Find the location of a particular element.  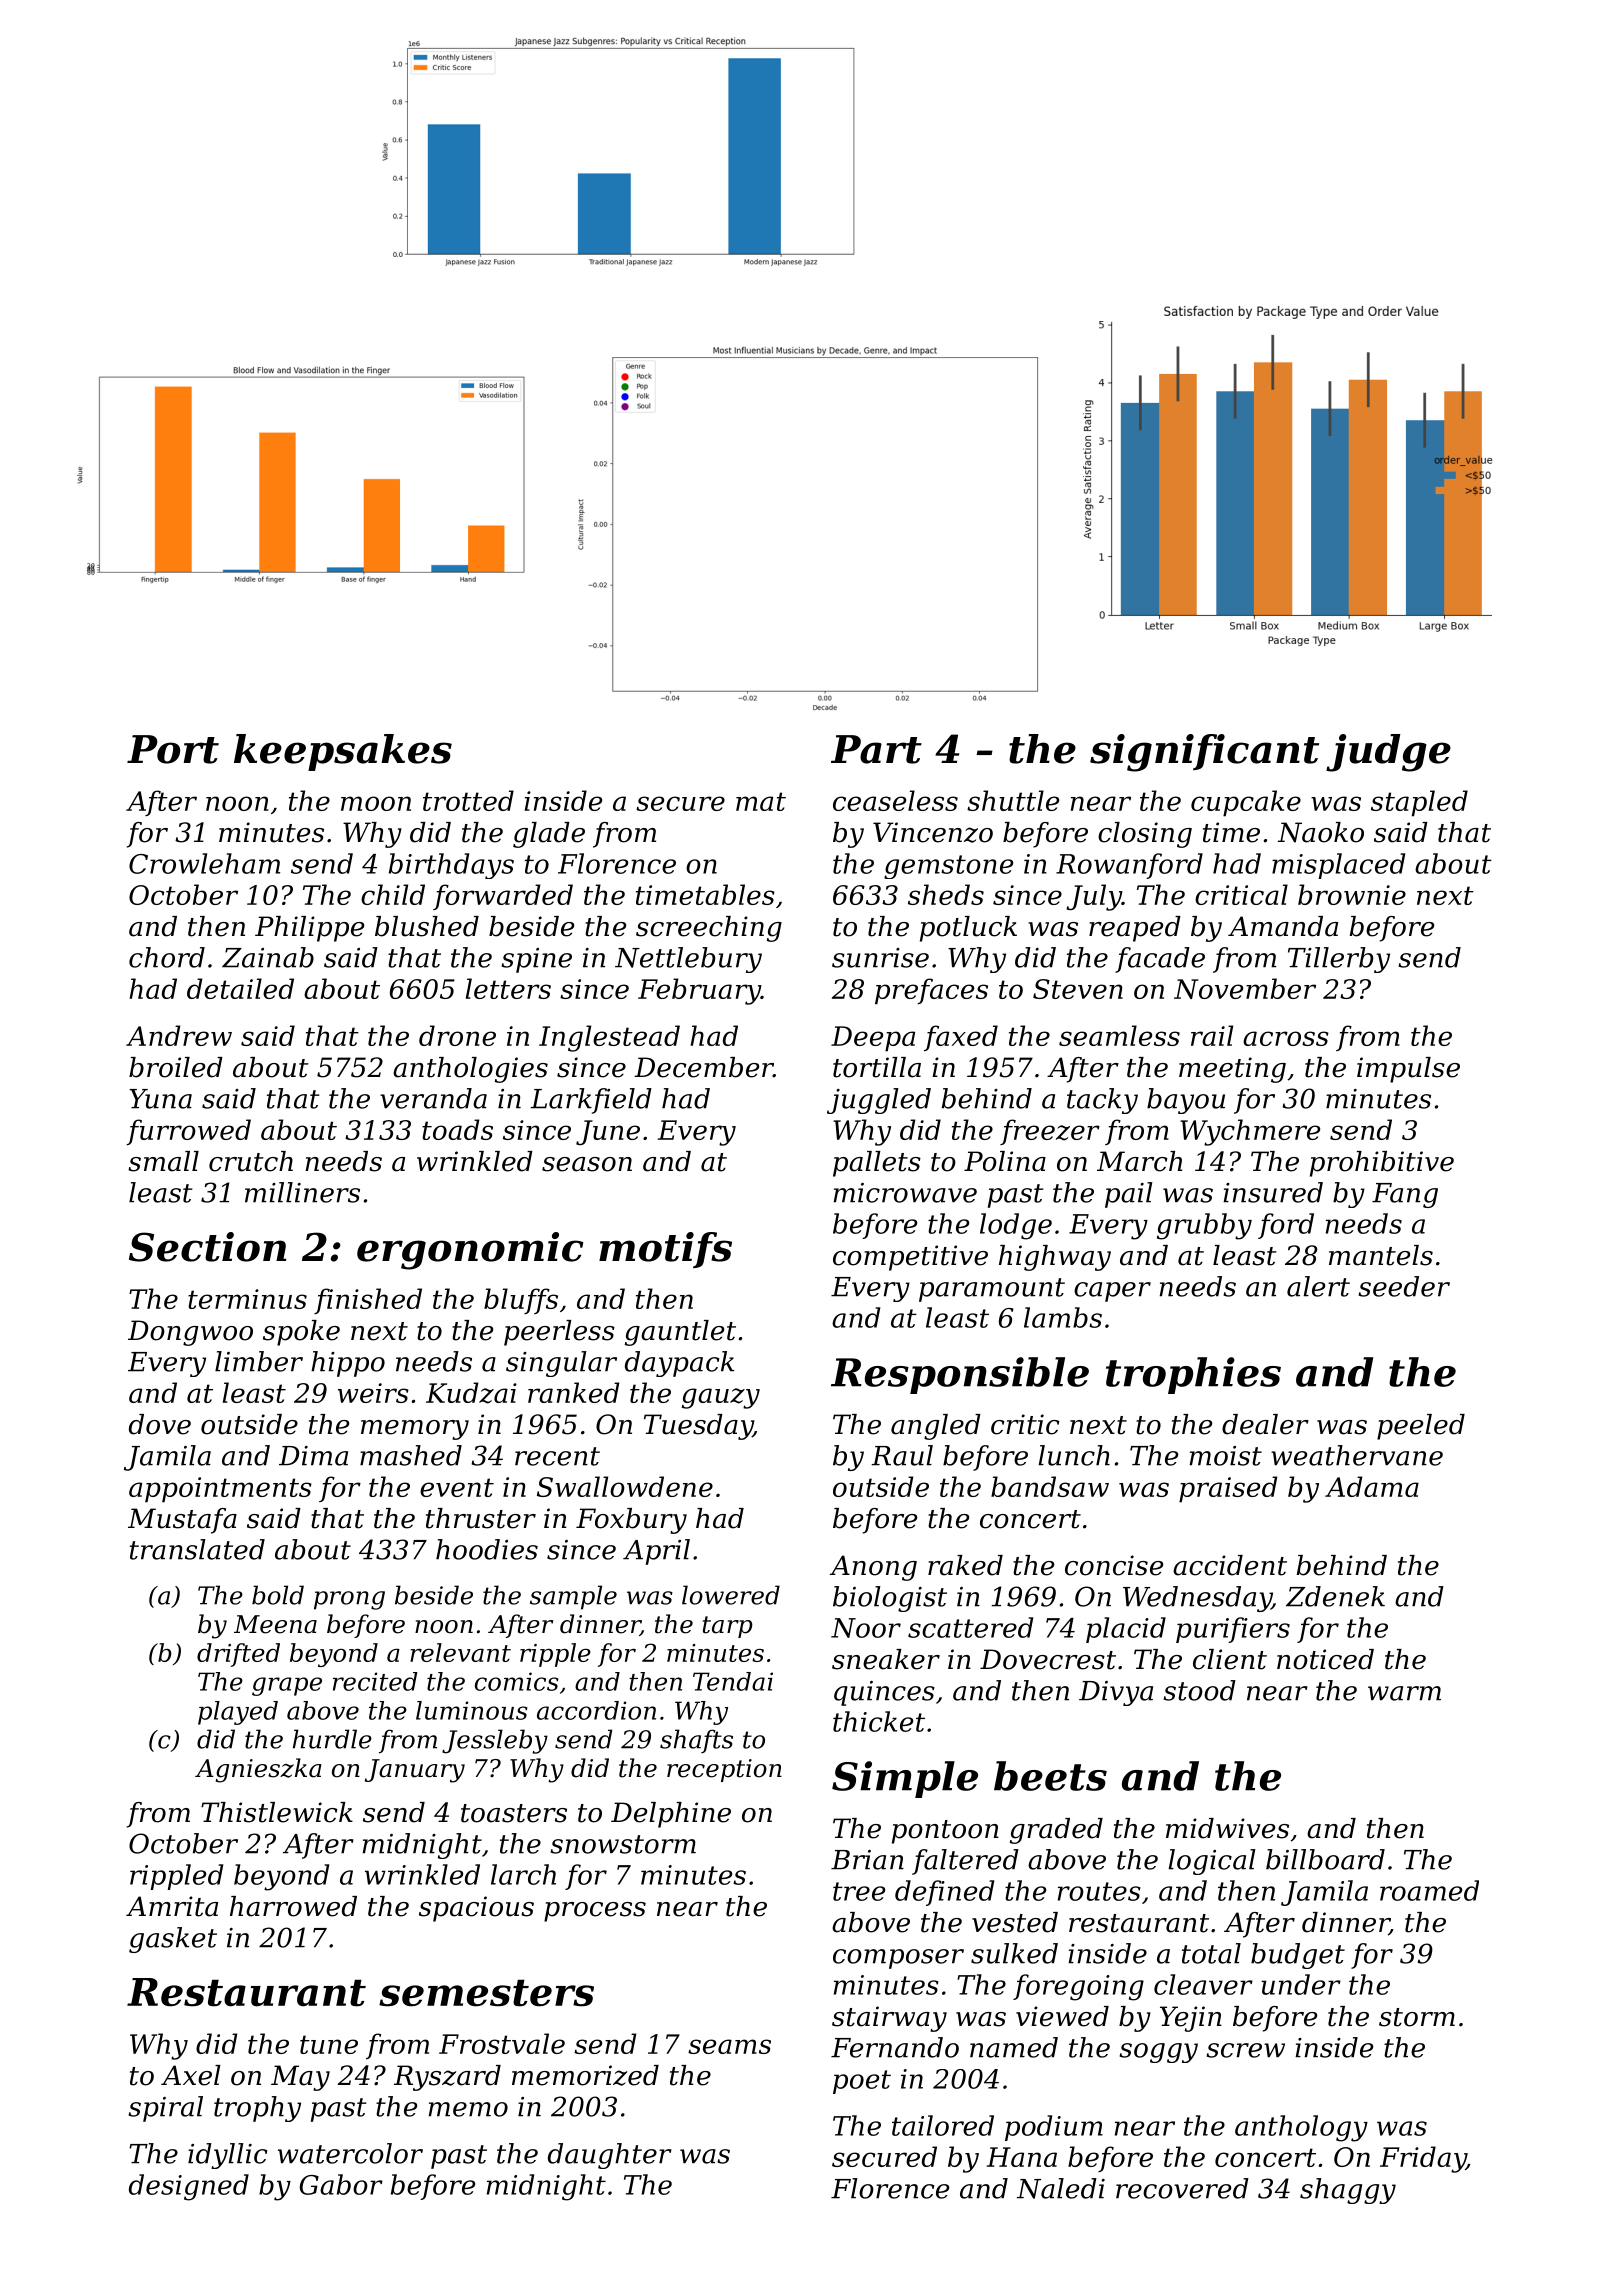

designed is located at coordinates (189, 2187).
